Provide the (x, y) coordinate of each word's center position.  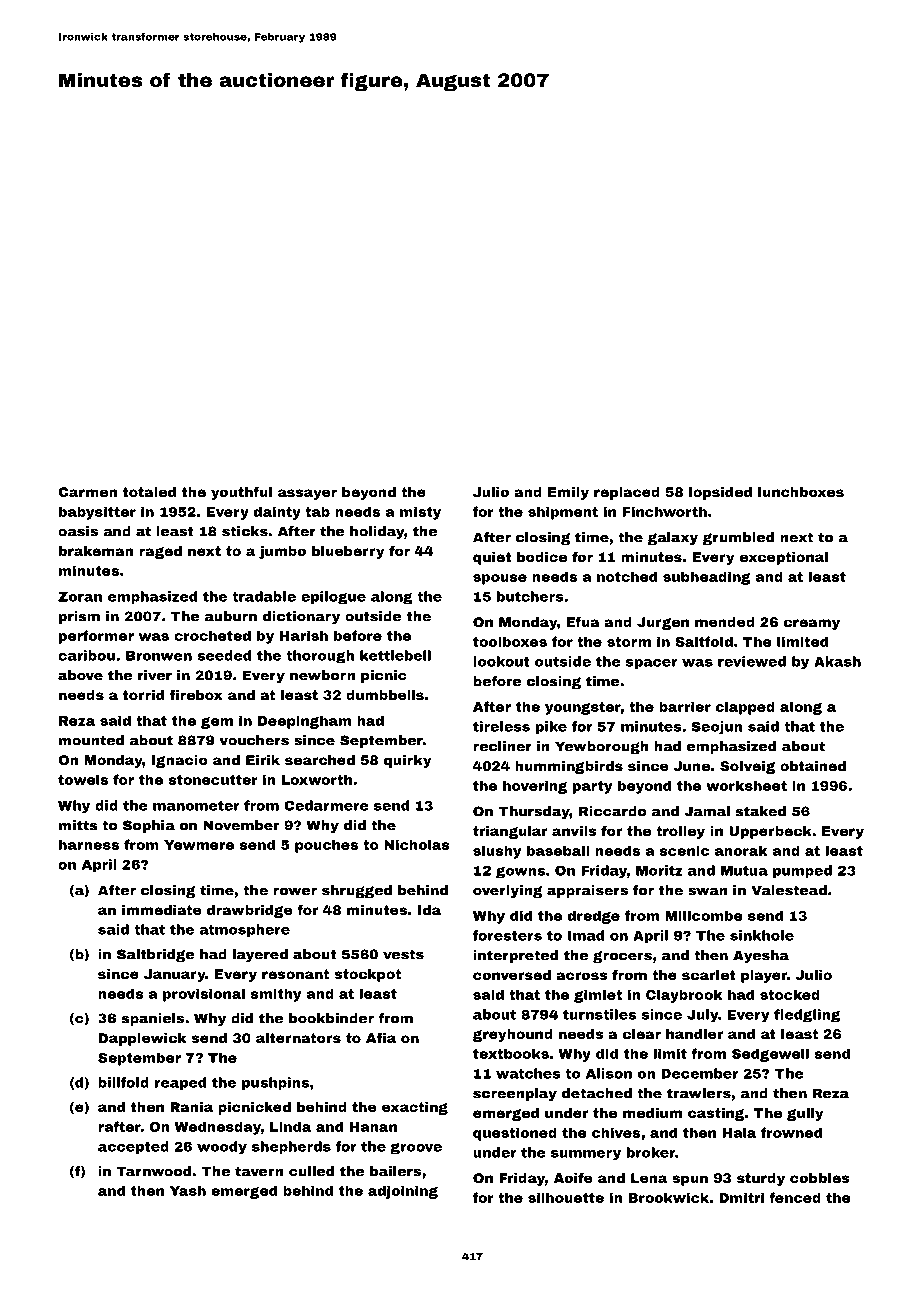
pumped (802, 872)
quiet (492, 558)
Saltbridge (156, 955)
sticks (245, 531)
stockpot (368, 975)
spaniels (153, 1019)
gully (805, 1114)
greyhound (513, 1035)
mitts (78, 825)
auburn (231, 616)
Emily (568, 493)
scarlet (709, 975)
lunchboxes (801, 492)
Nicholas (417, 844)
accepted (133, 1147)
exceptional (784, 558)
